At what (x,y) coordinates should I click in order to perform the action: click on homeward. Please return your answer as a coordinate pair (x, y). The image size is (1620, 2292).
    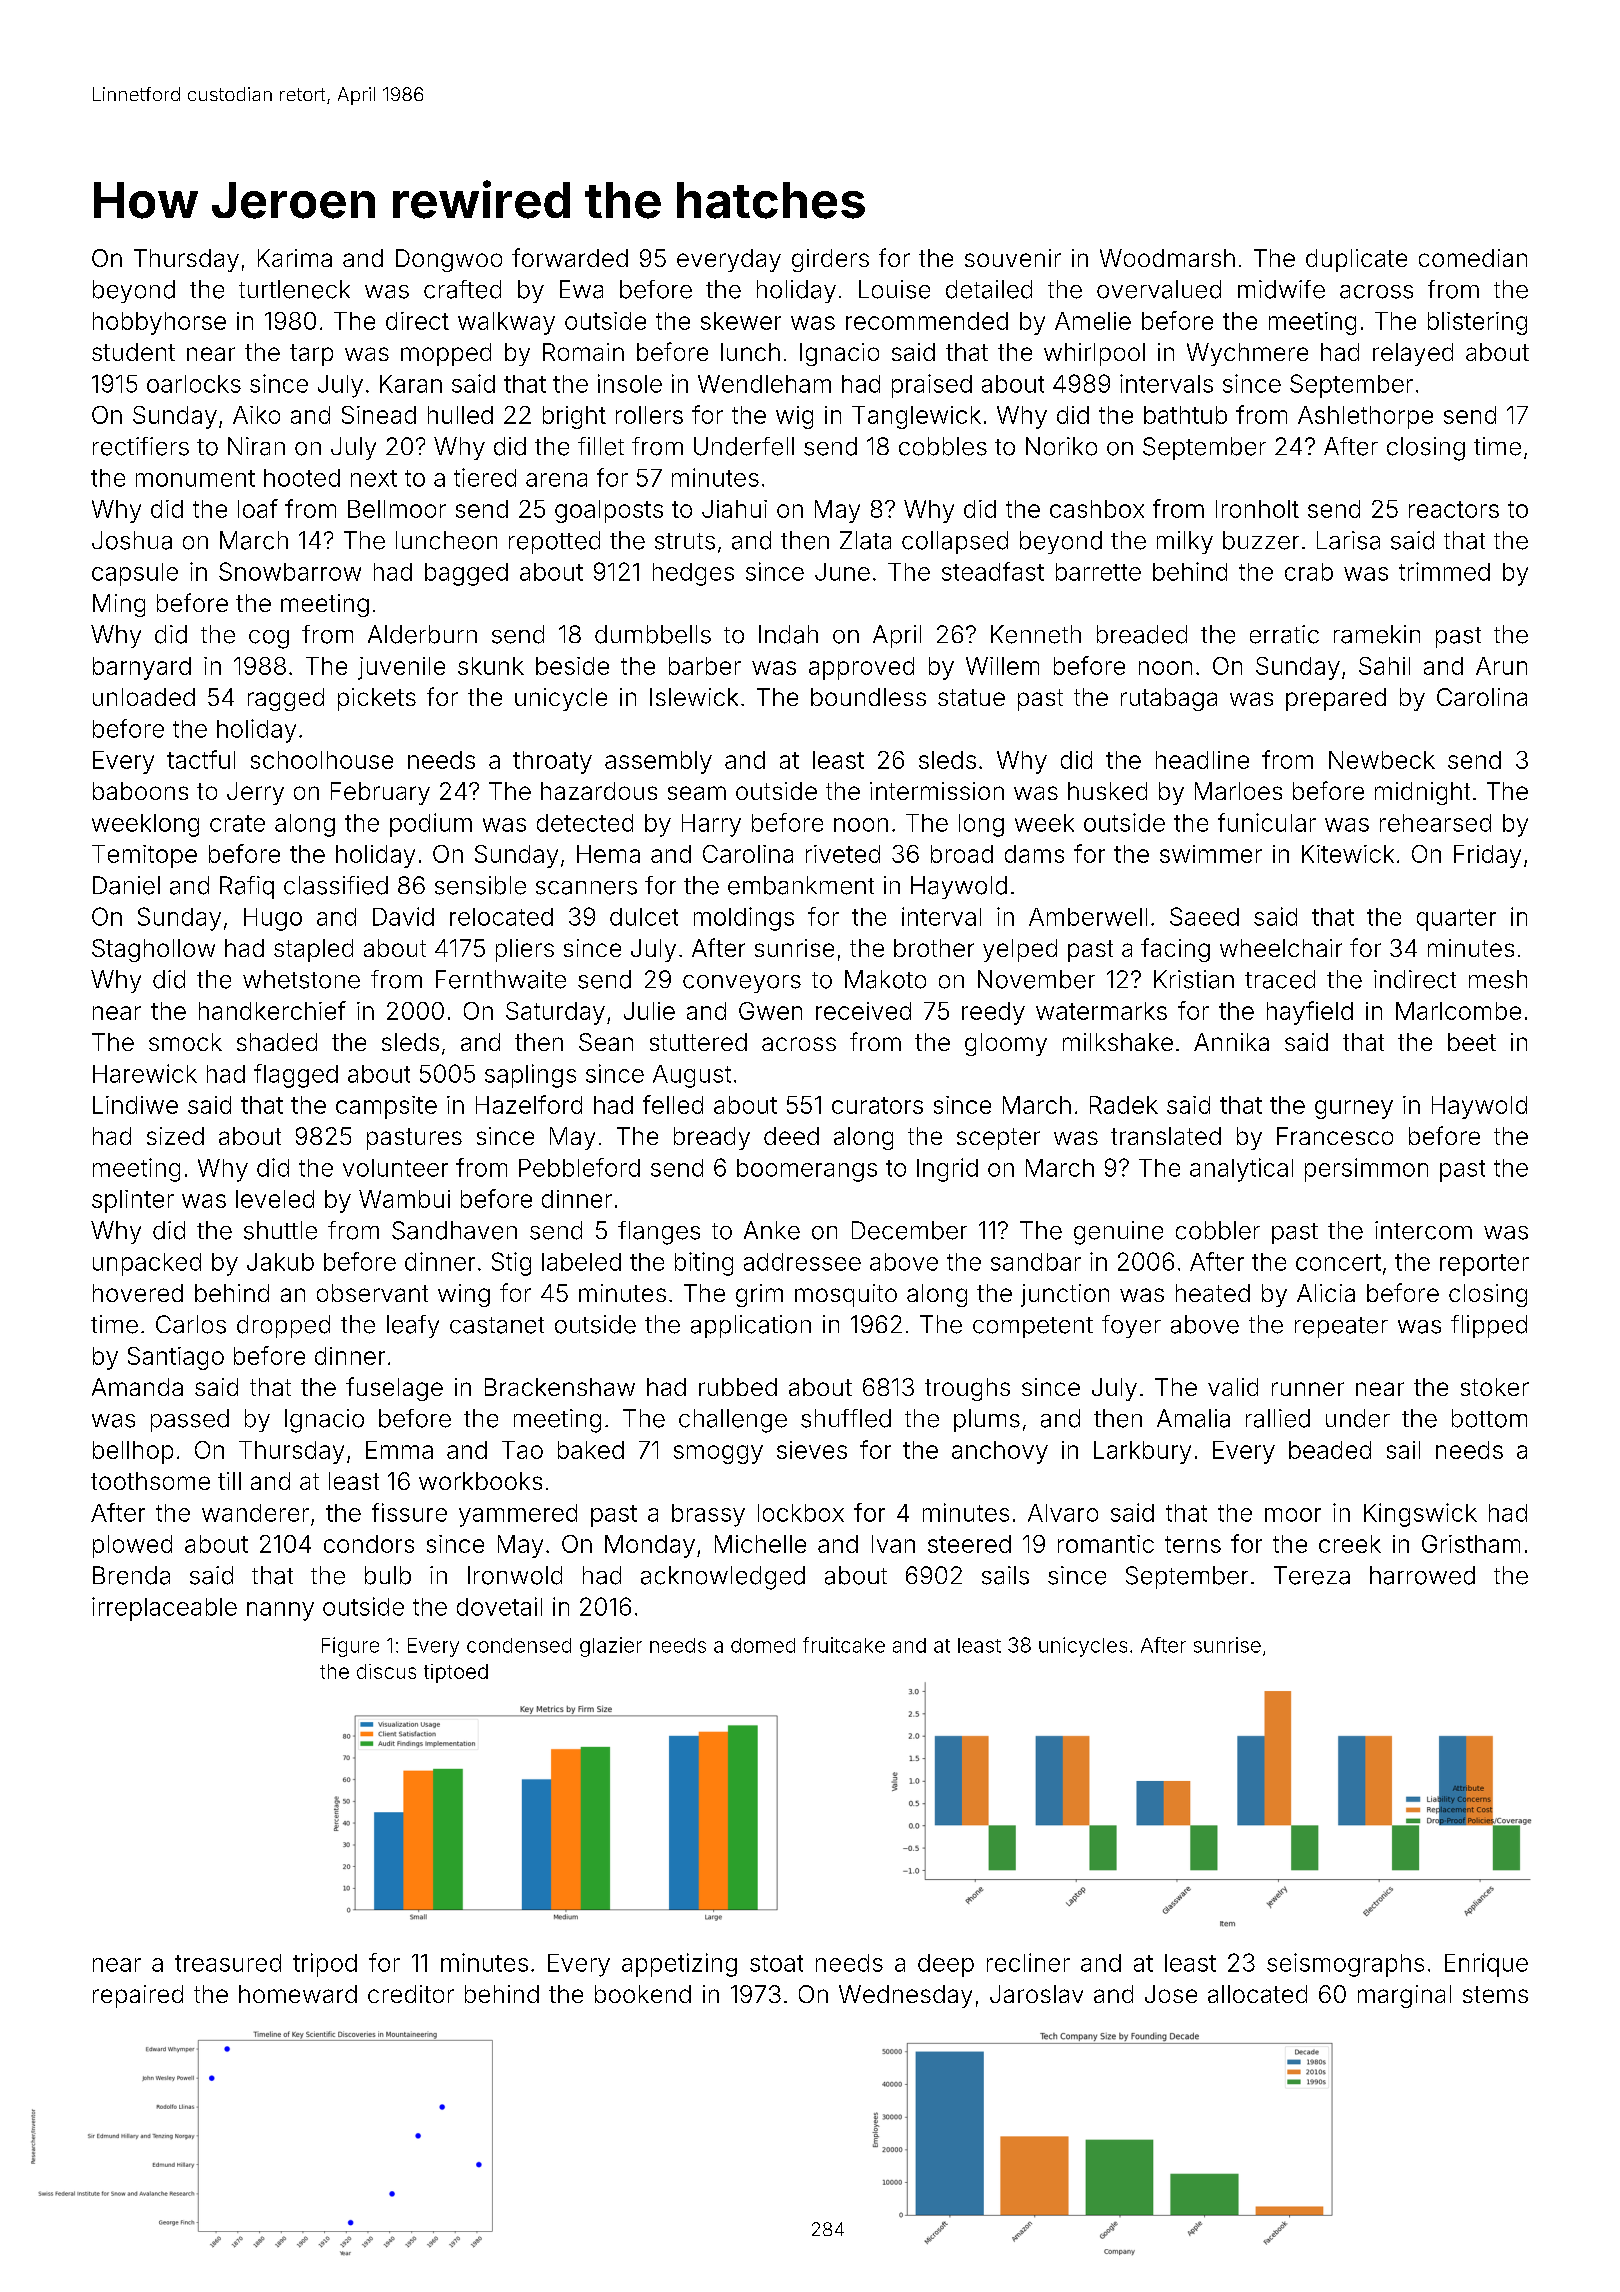
    Looking at the image, I should click on (298, 1994).
